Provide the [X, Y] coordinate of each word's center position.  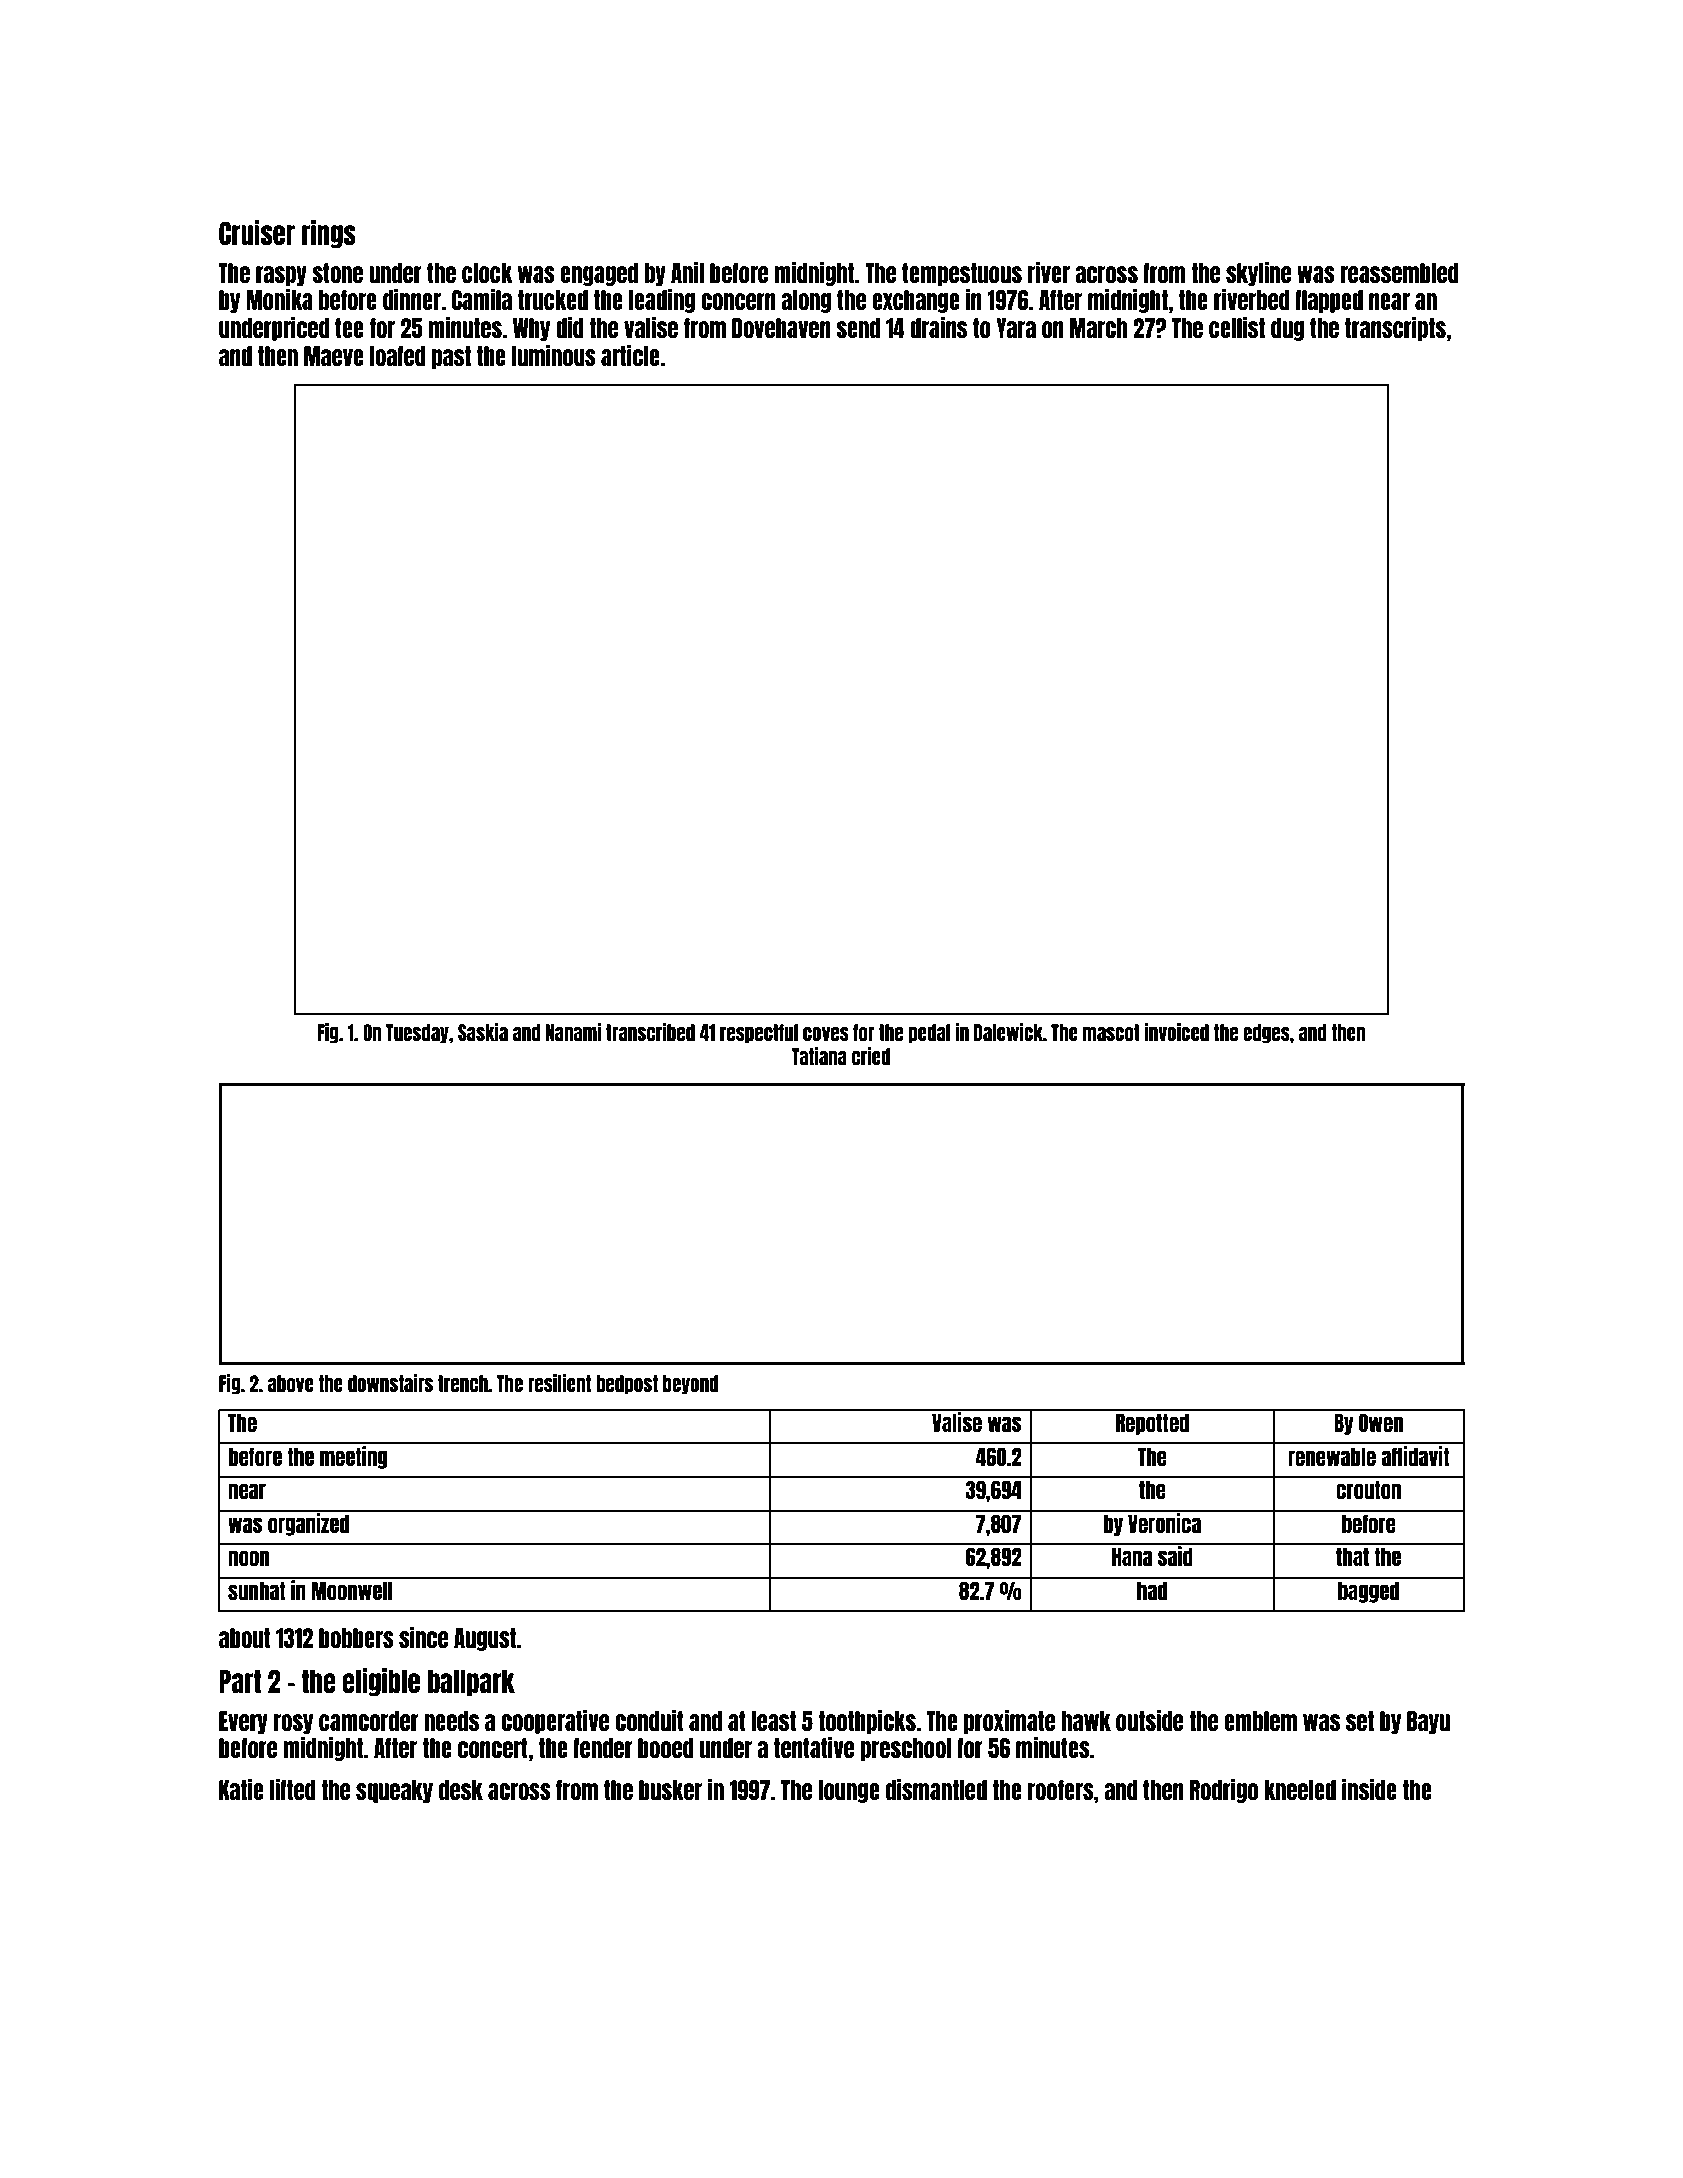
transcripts [1395, 328]
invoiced [1177, 1032]
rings [329, 234]
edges [1266, 1034]
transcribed [650, 1032]
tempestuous [962, 274]
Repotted [1152, 1424]
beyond [690, 1385]
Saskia [483, 1032]
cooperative [555, 1721]
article [630, 355]
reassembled [1399, 273]
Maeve [334, 356]
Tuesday [417, 1034]
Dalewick [1008, 1032]
